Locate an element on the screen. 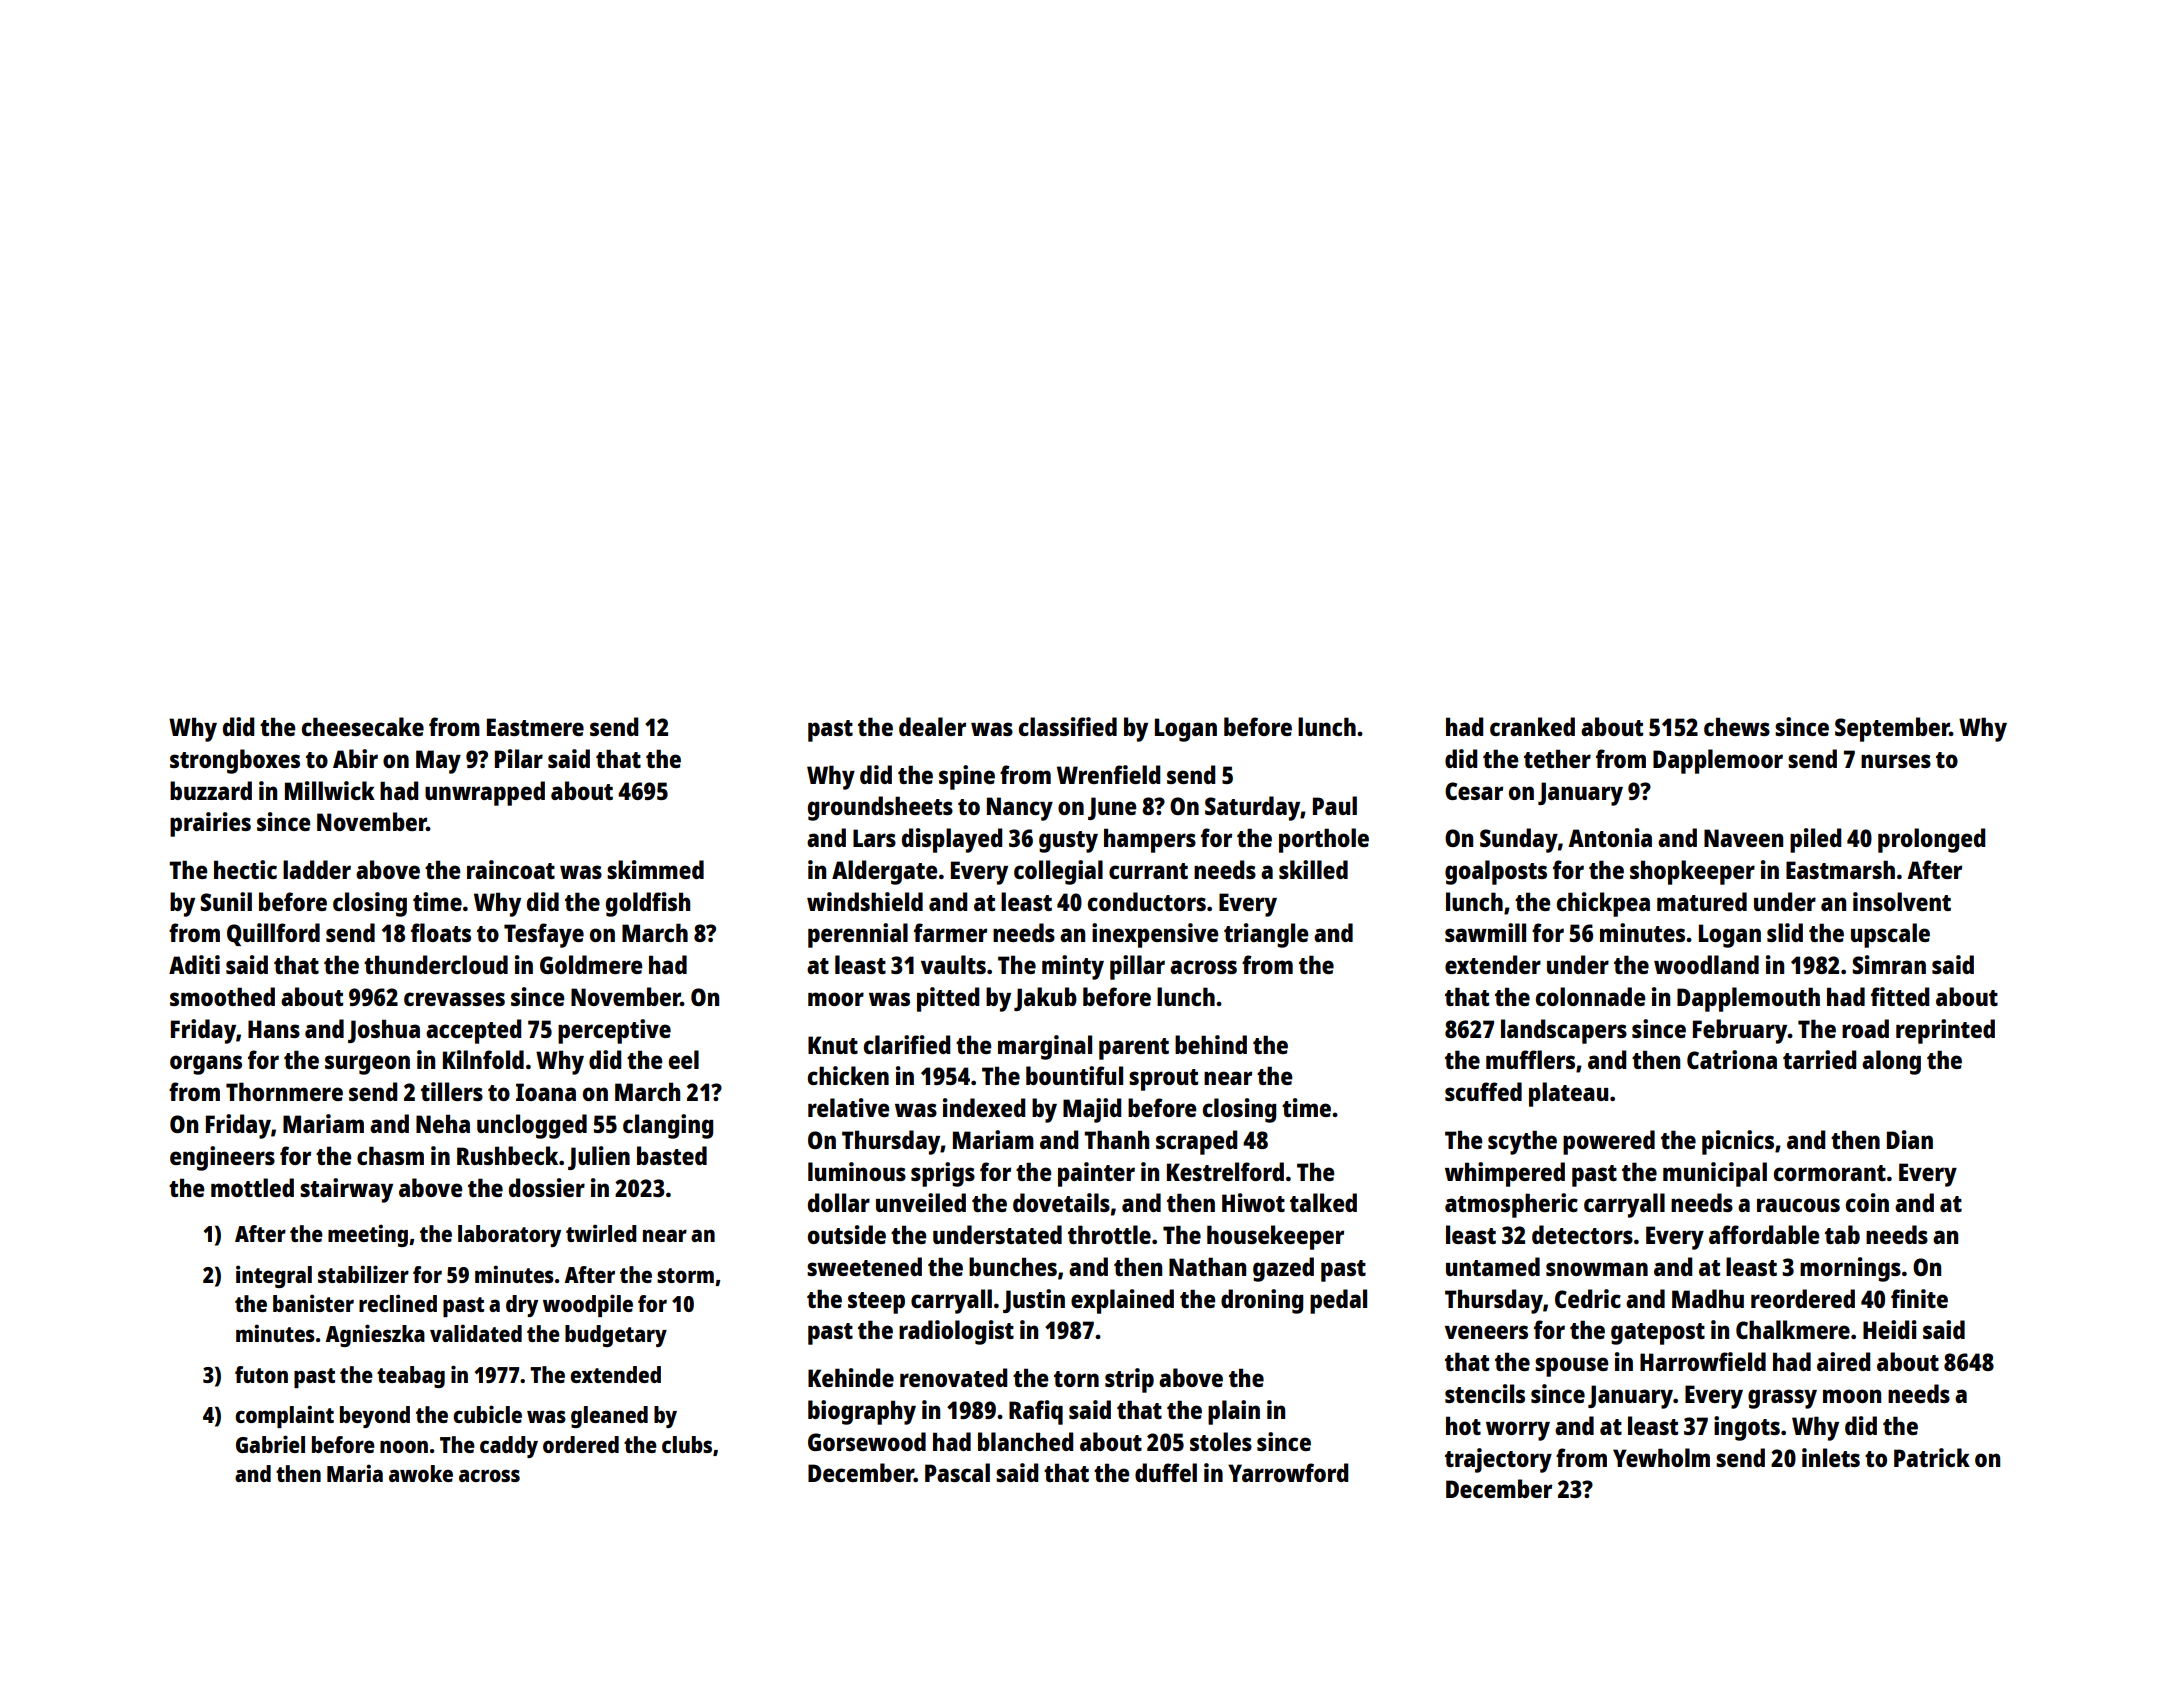  Harrowfield is located at coordinates (1703, 1361).
